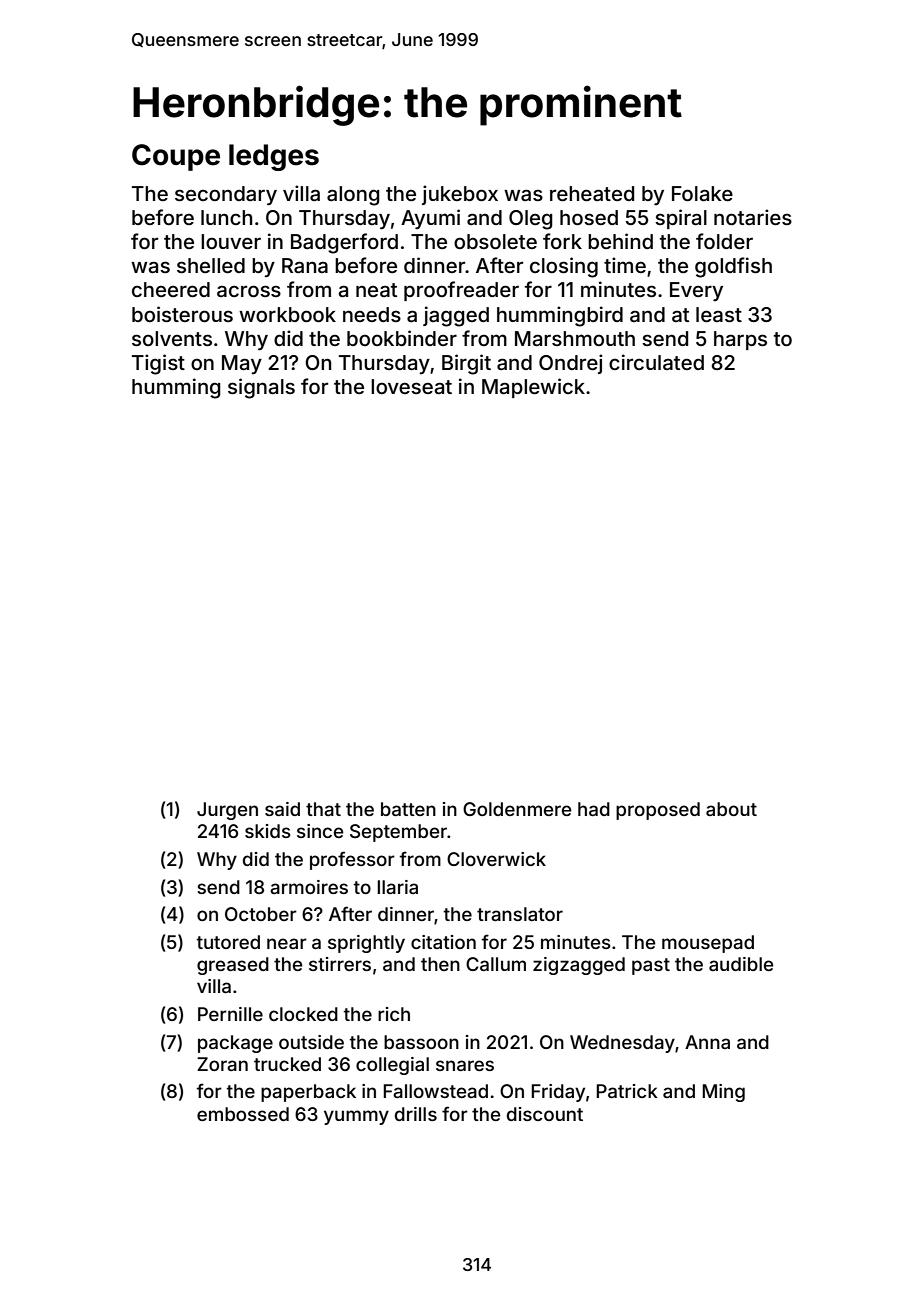  I want to click on jukebox, so click(460, 195).
